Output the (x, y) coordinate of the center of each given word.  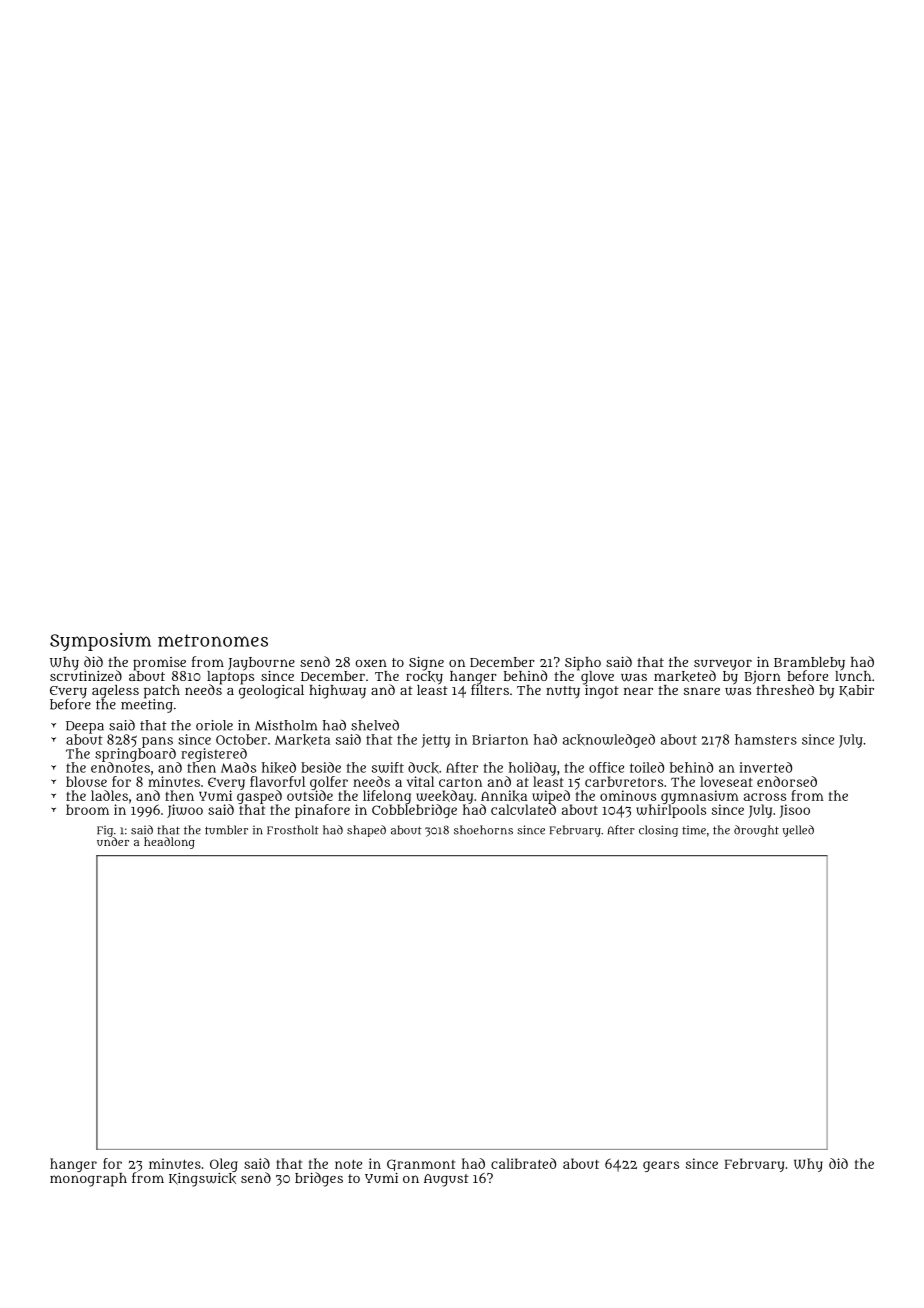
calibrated (523, 1163)
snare (702, 691)
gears (661, 1166)
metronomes (213, 640)
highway (337, 691)
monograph (88, 1180)
